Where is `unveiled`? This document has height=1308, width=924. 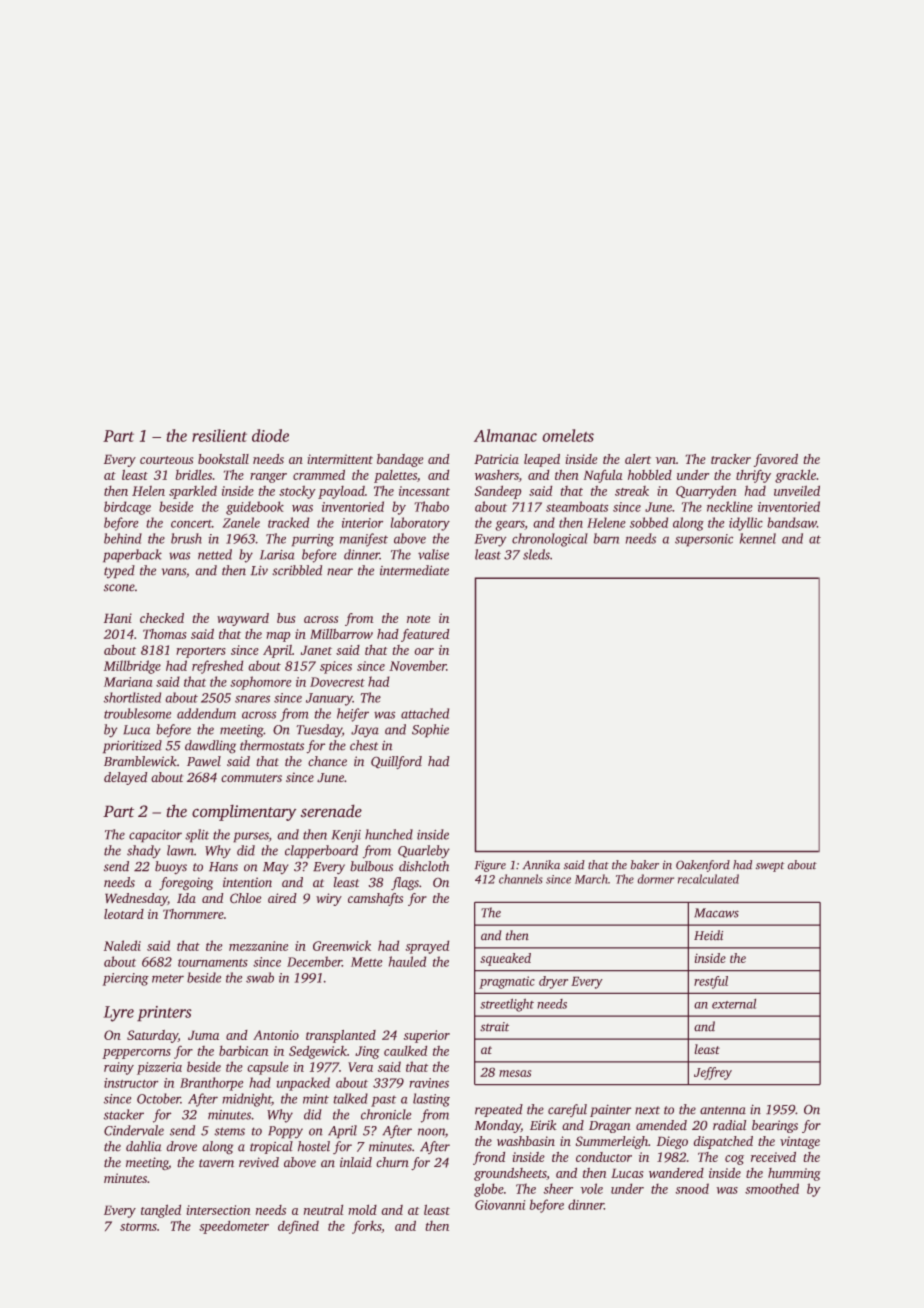 unveiled is located at coordinates (797, 490).
